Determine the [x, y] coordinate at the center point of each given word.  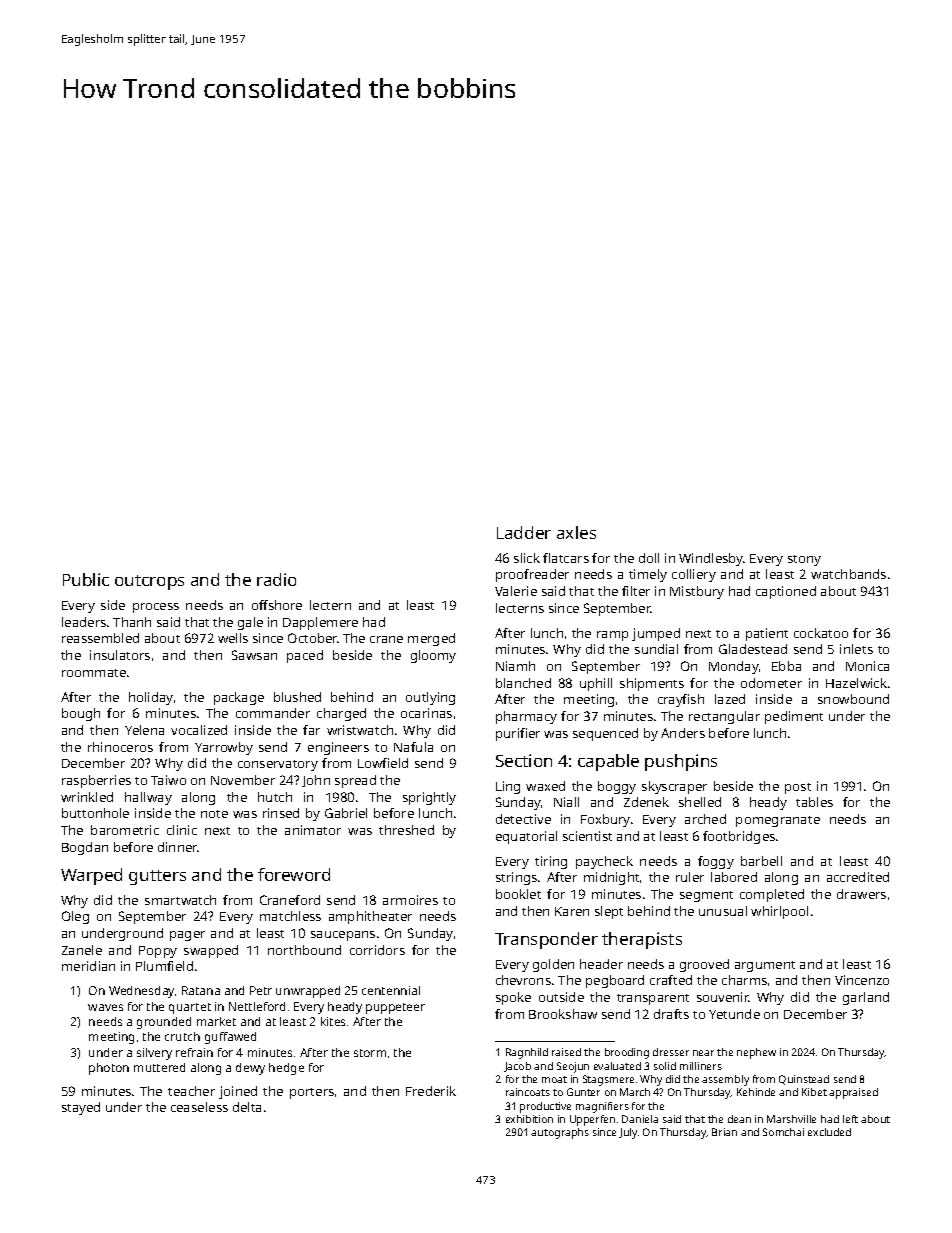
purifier [518, 734]
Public [86, 579]
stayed [81, 1108]
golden [553, 965]
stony [804, 560]
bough [81, 714]
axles [576, 532]
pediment [794, 717]
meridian [88, 966]
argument [765, 966]
